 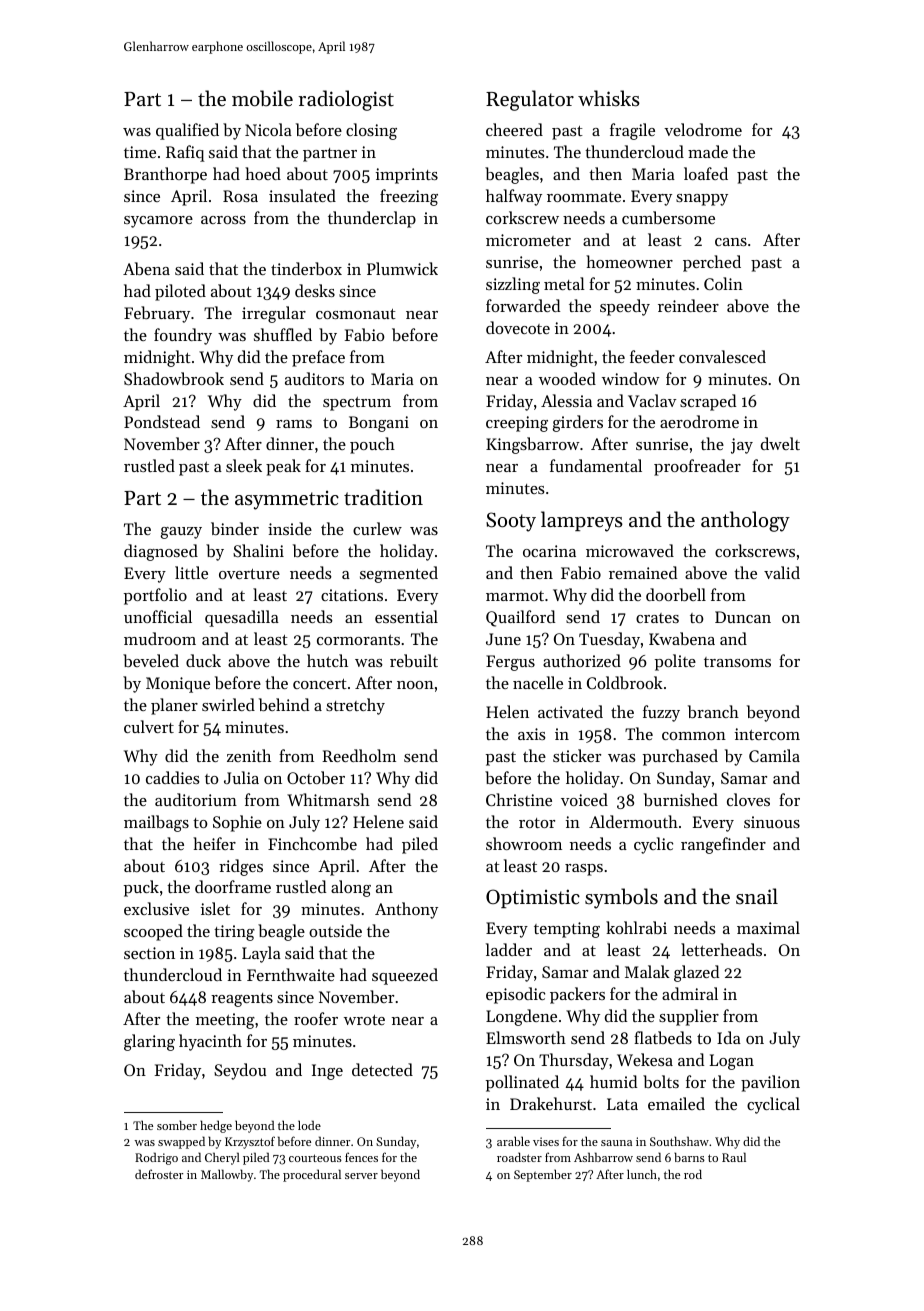 What do you see at coordinates (346, 100) in the image?
I see `radiologist` at bounding box center [346, 100].
